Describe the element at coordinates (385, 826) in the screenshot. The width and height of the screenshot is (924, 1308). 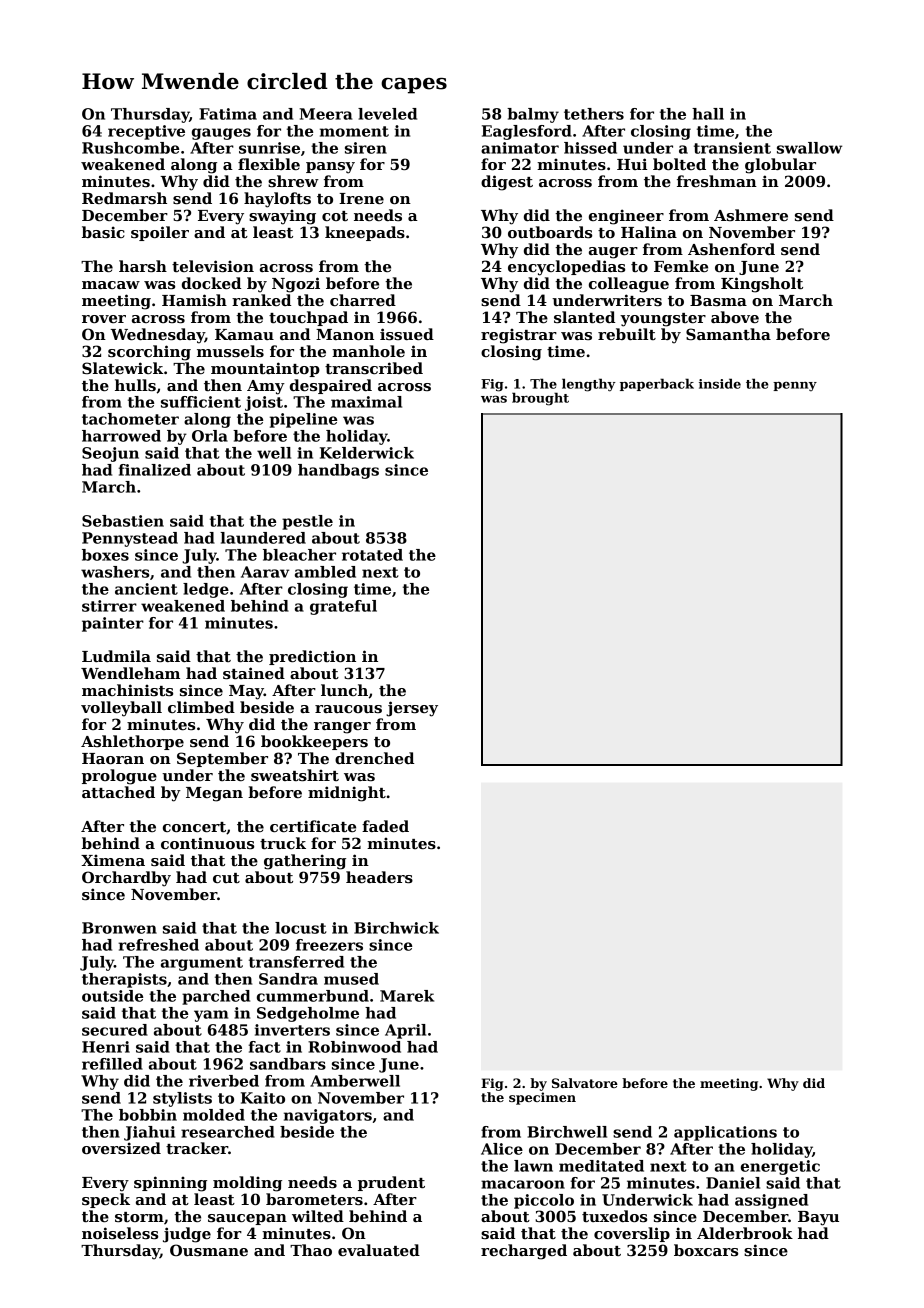
I see `faded` at that location.
